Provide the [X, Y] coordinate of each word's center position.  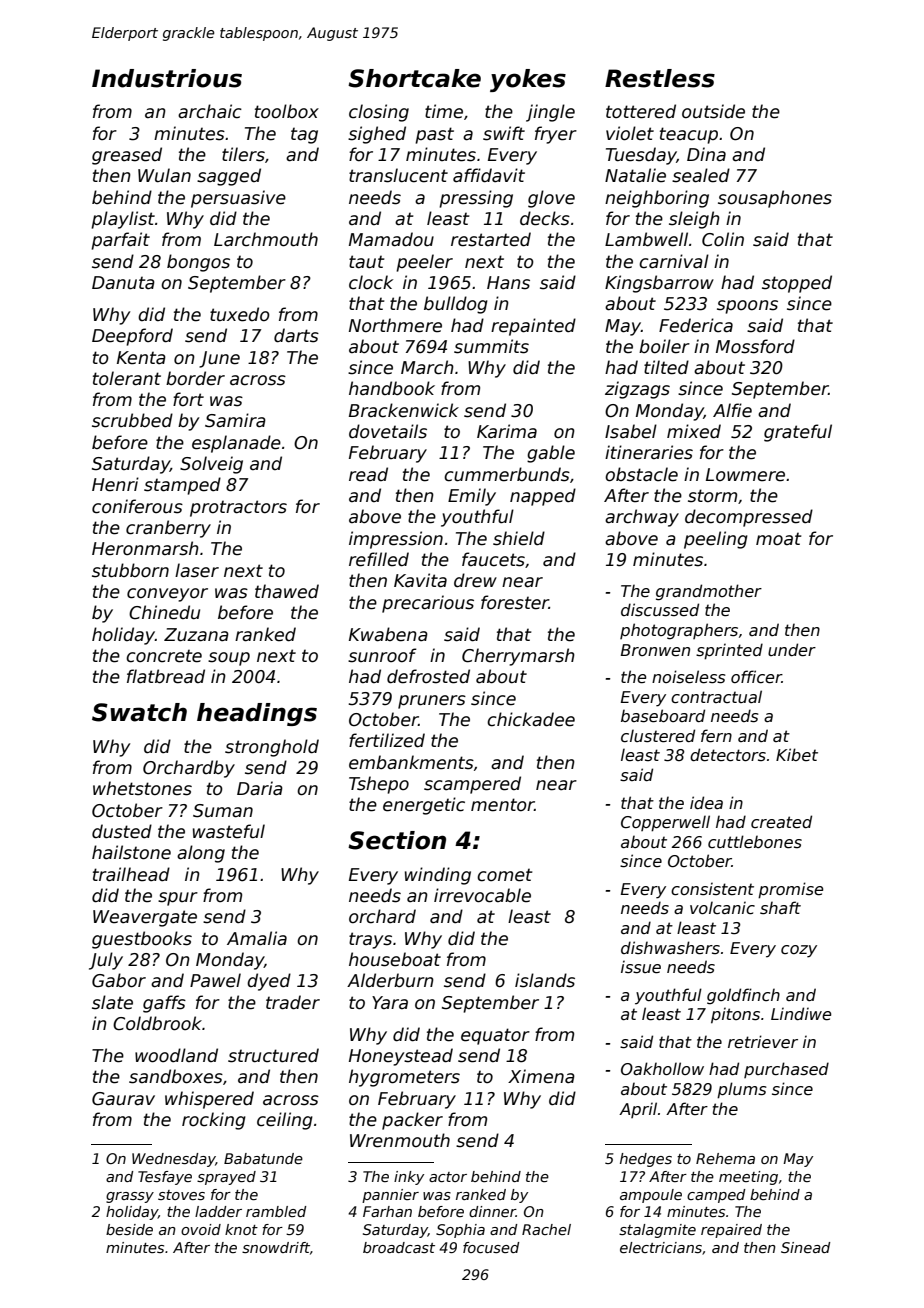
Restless [660, 78]
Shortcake [414, 78]
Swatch [139, 712]
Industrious [167, 78]
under [792, 650]
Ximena [541, 1076]
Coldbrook [157, 1023]
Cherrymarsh [518, 657]
